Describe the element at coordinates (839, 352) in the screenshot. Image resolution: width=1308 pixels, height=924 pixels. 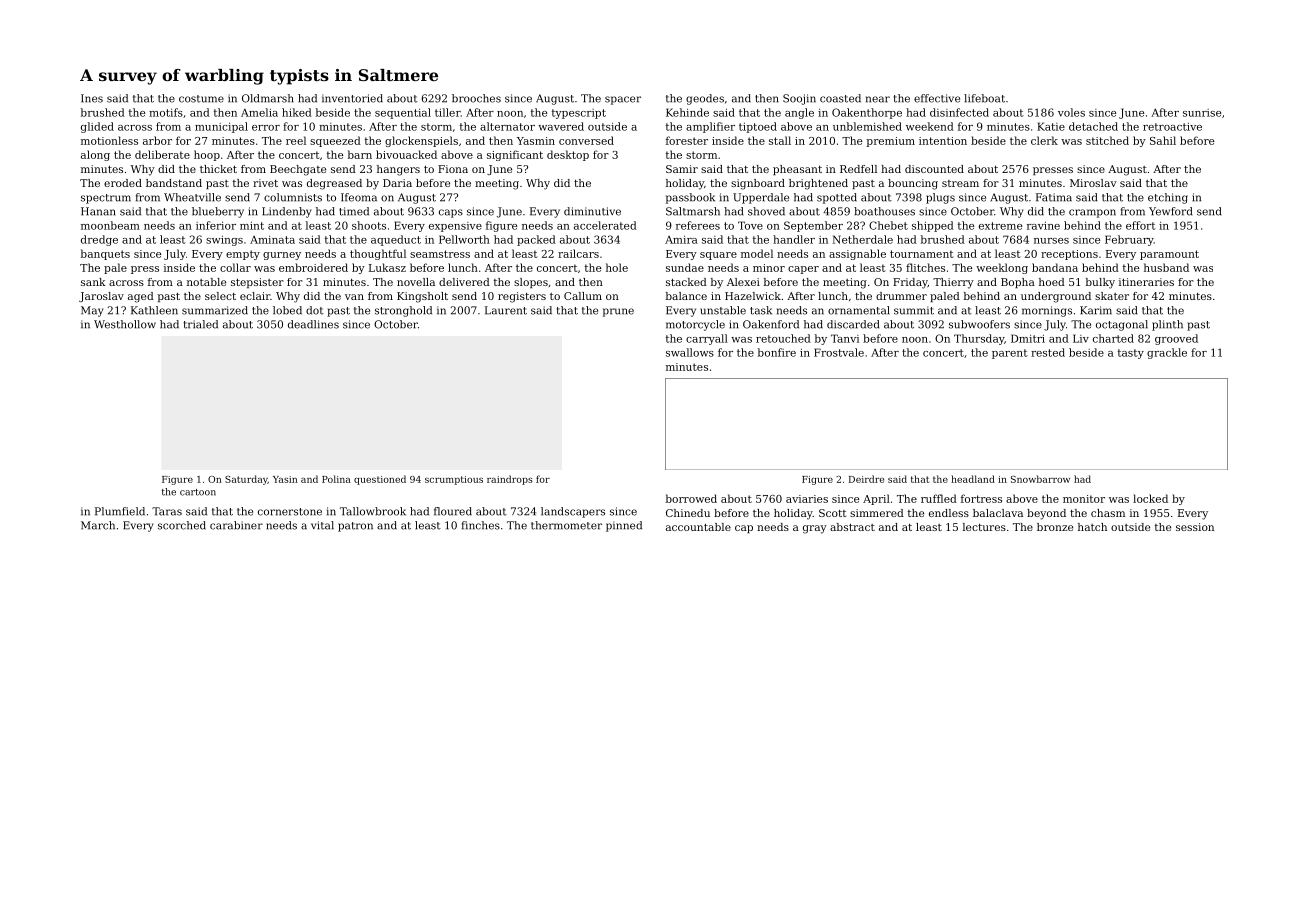
I see `Frostvale` at that location.
